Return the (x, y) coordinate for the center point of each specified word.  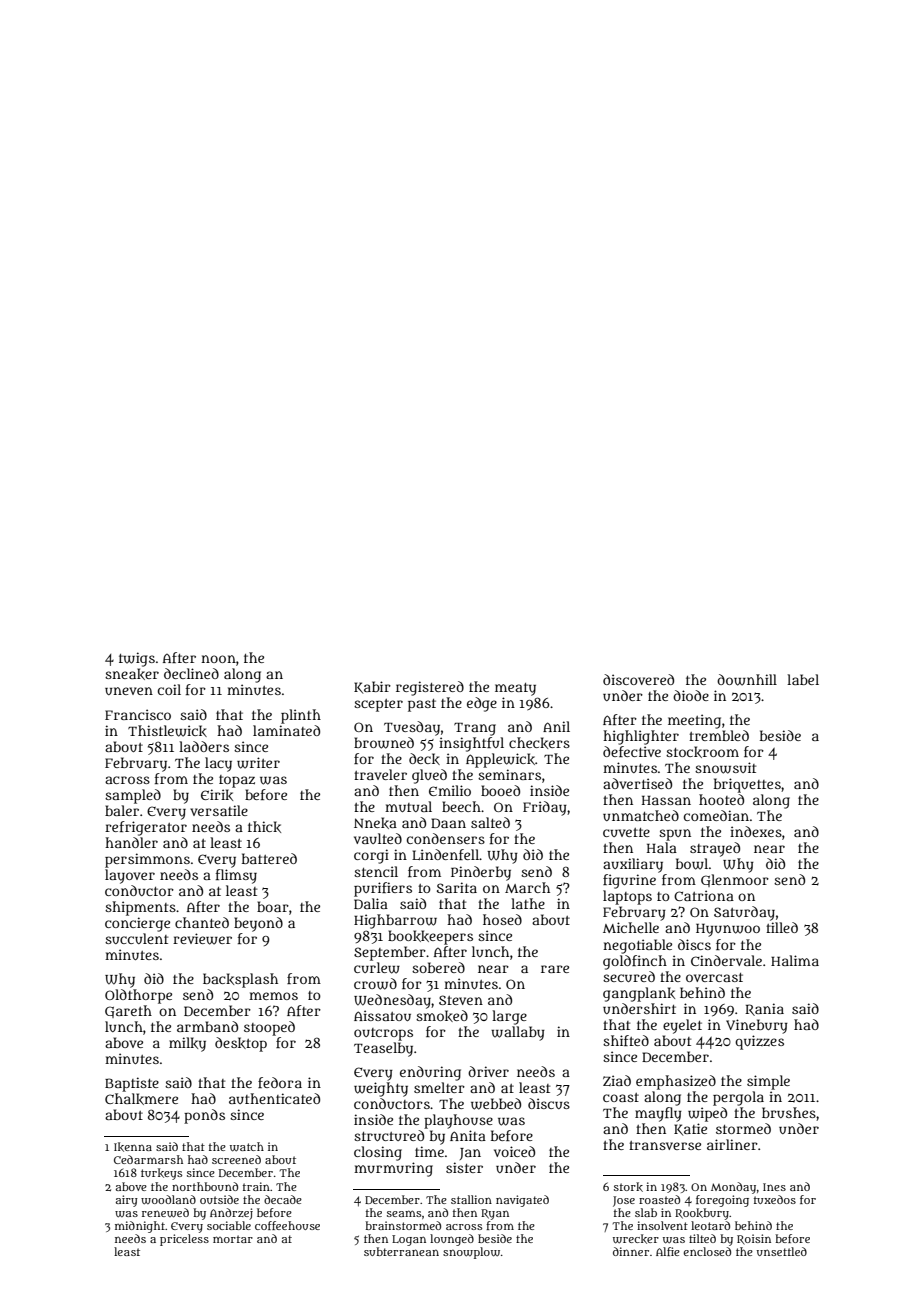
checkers (539, 743)
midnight (140, 1227)
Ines (774, 1187)
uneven (129, 691)
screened (236, 1159)
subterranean (401, 1251)
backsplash (240, 980)
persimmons (147, 860)
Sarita (457, 887)
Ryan (495, 1214)
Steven (461, 1000)
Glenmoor (735, 880)
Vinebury (757, 1026)
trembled (719, 735)
